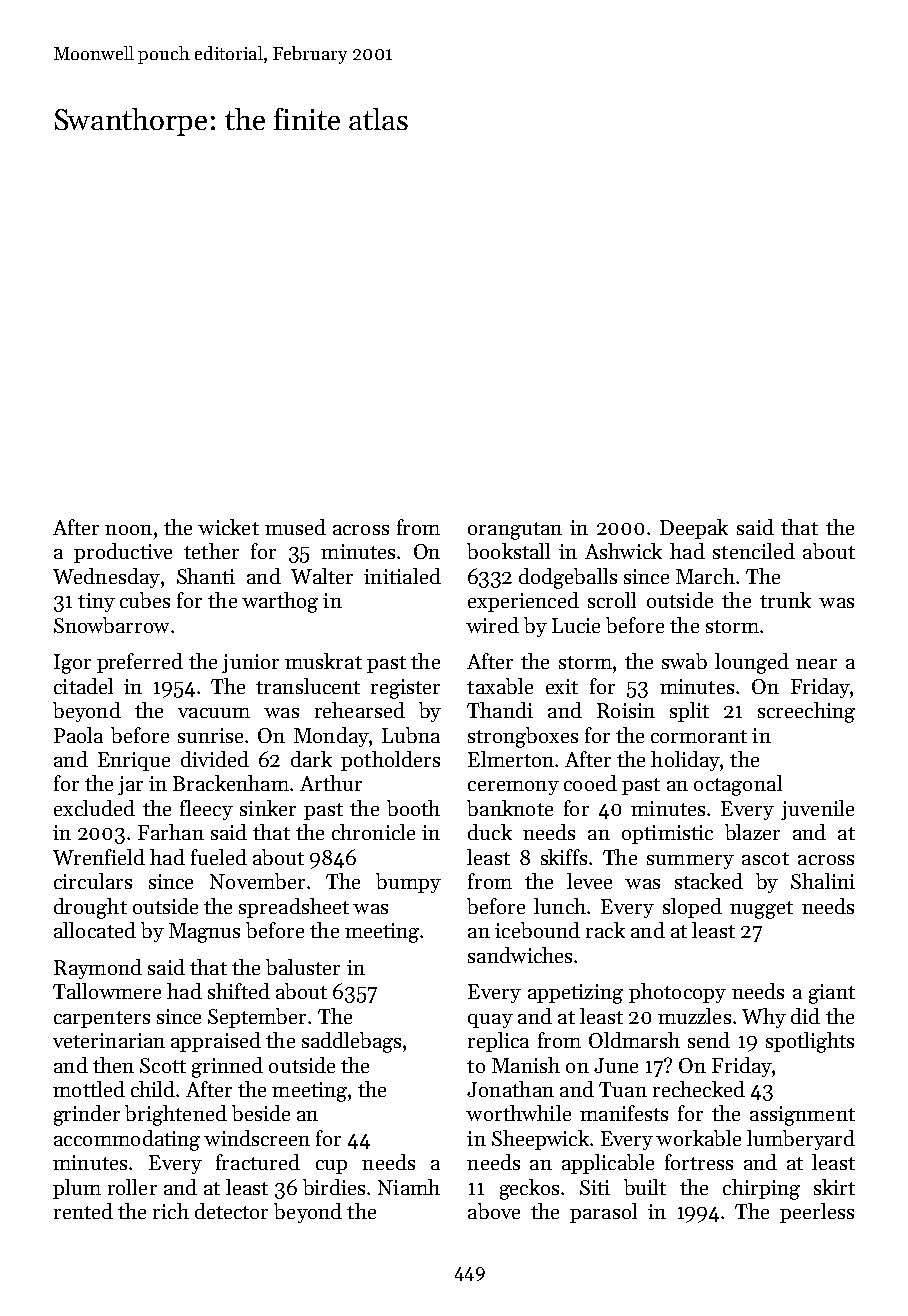 This image has height=1316, width=908. I want to click on noon, so click(128, 530).
